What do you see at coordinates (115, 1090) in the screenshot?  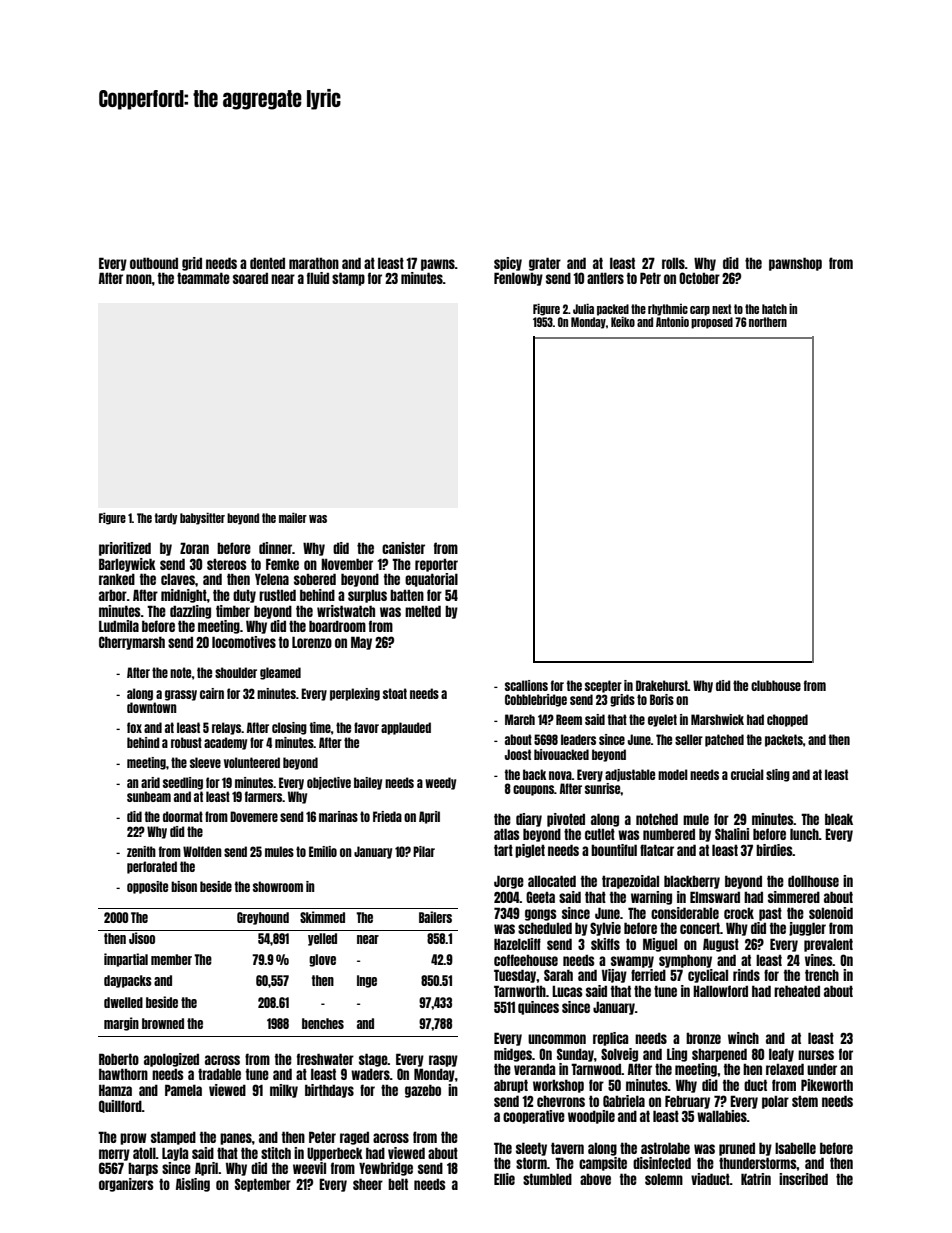 I see `Hamza` at bounding box center [115, 1090].
